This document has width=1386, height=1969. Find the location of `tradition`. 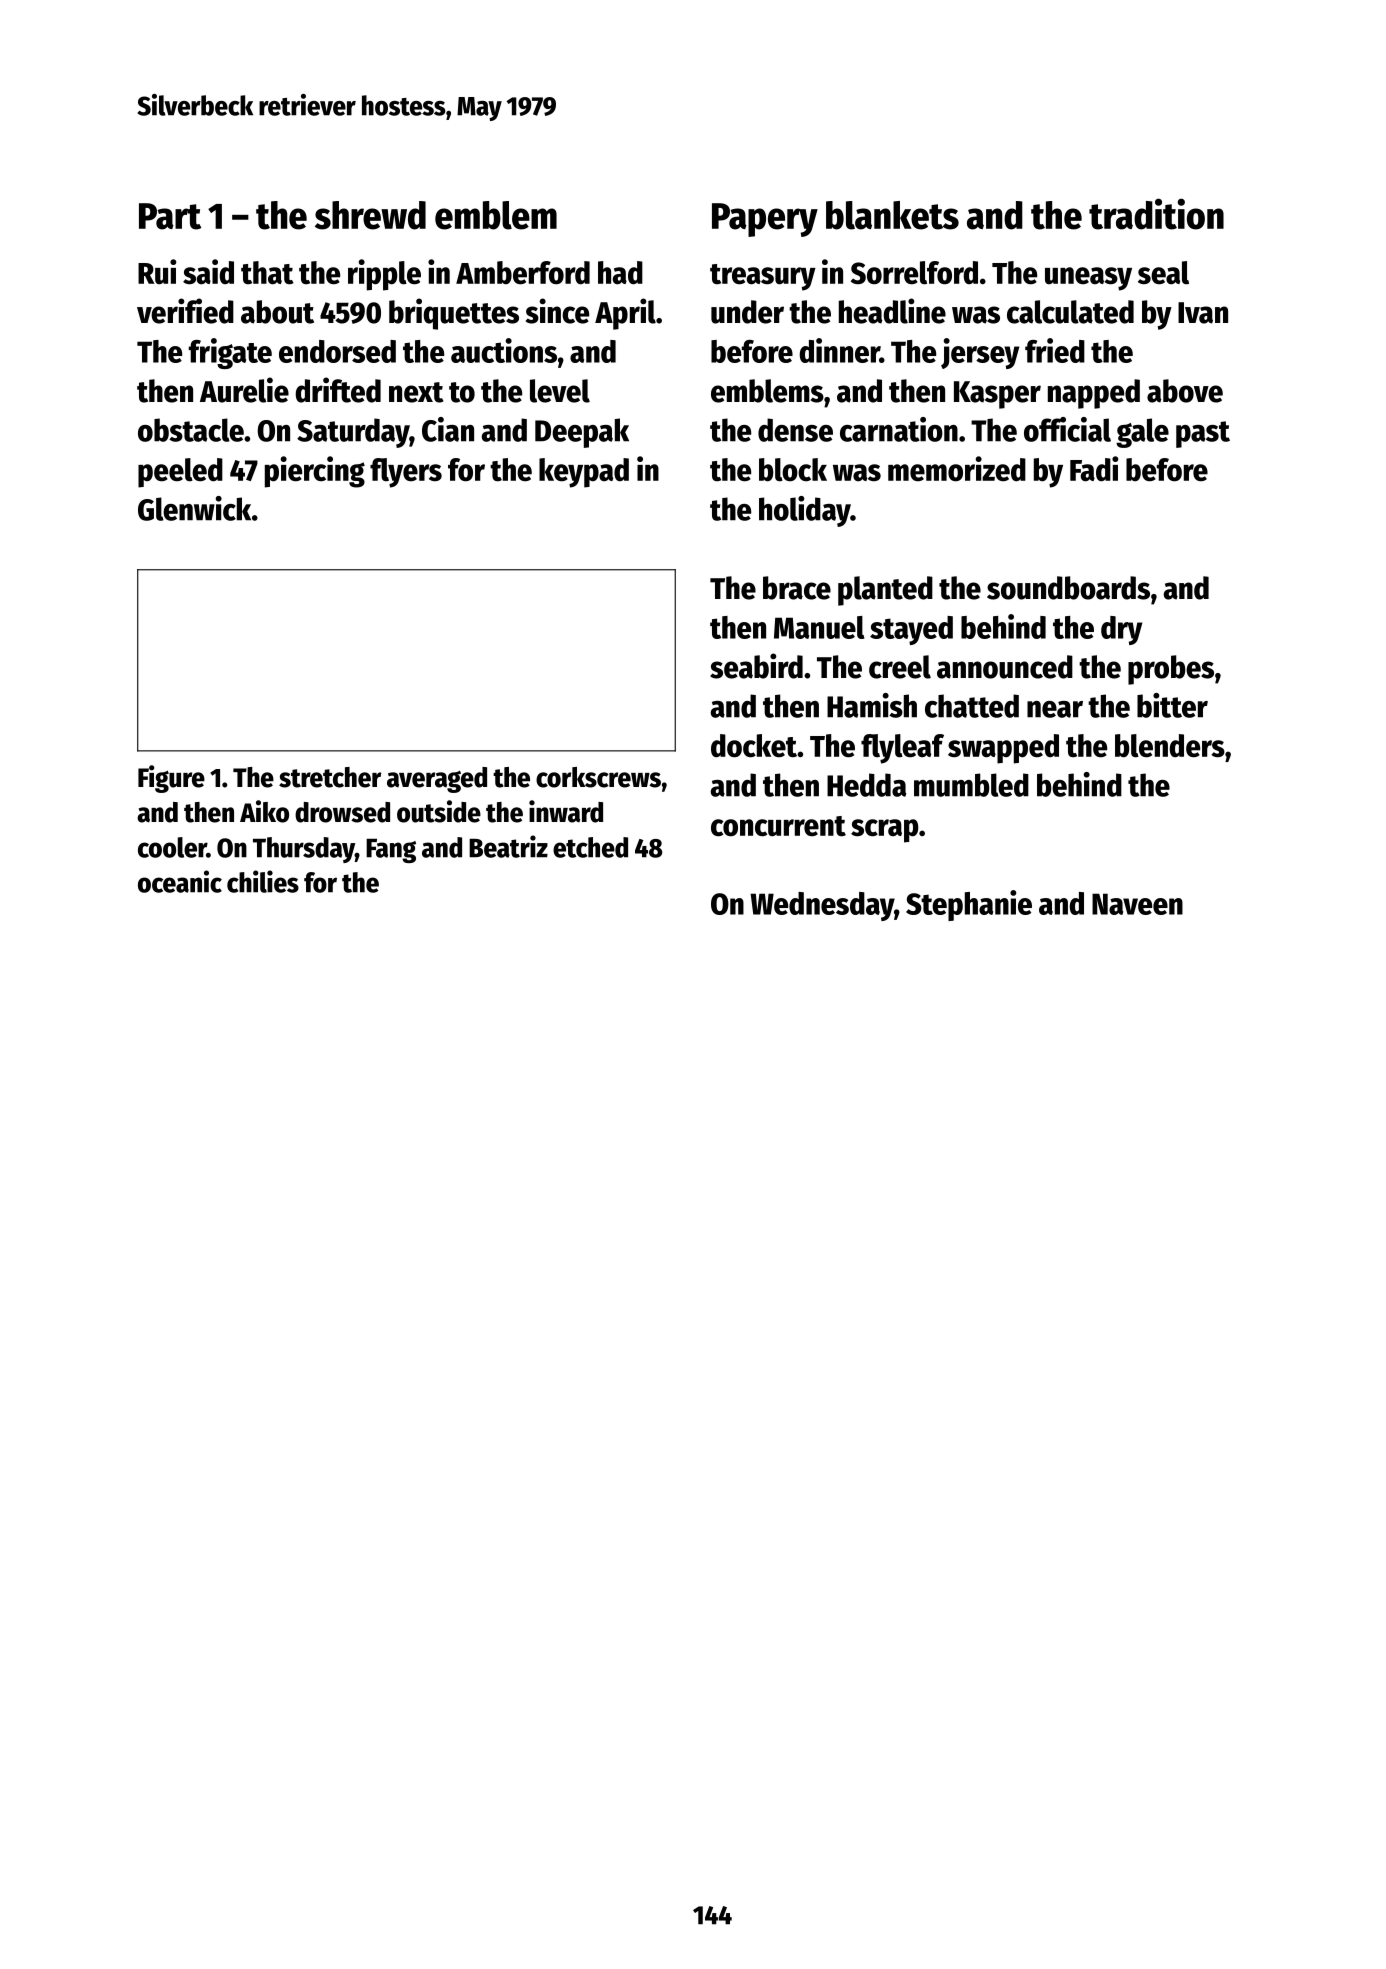

tradition is located at coordinates (1156, 214).
